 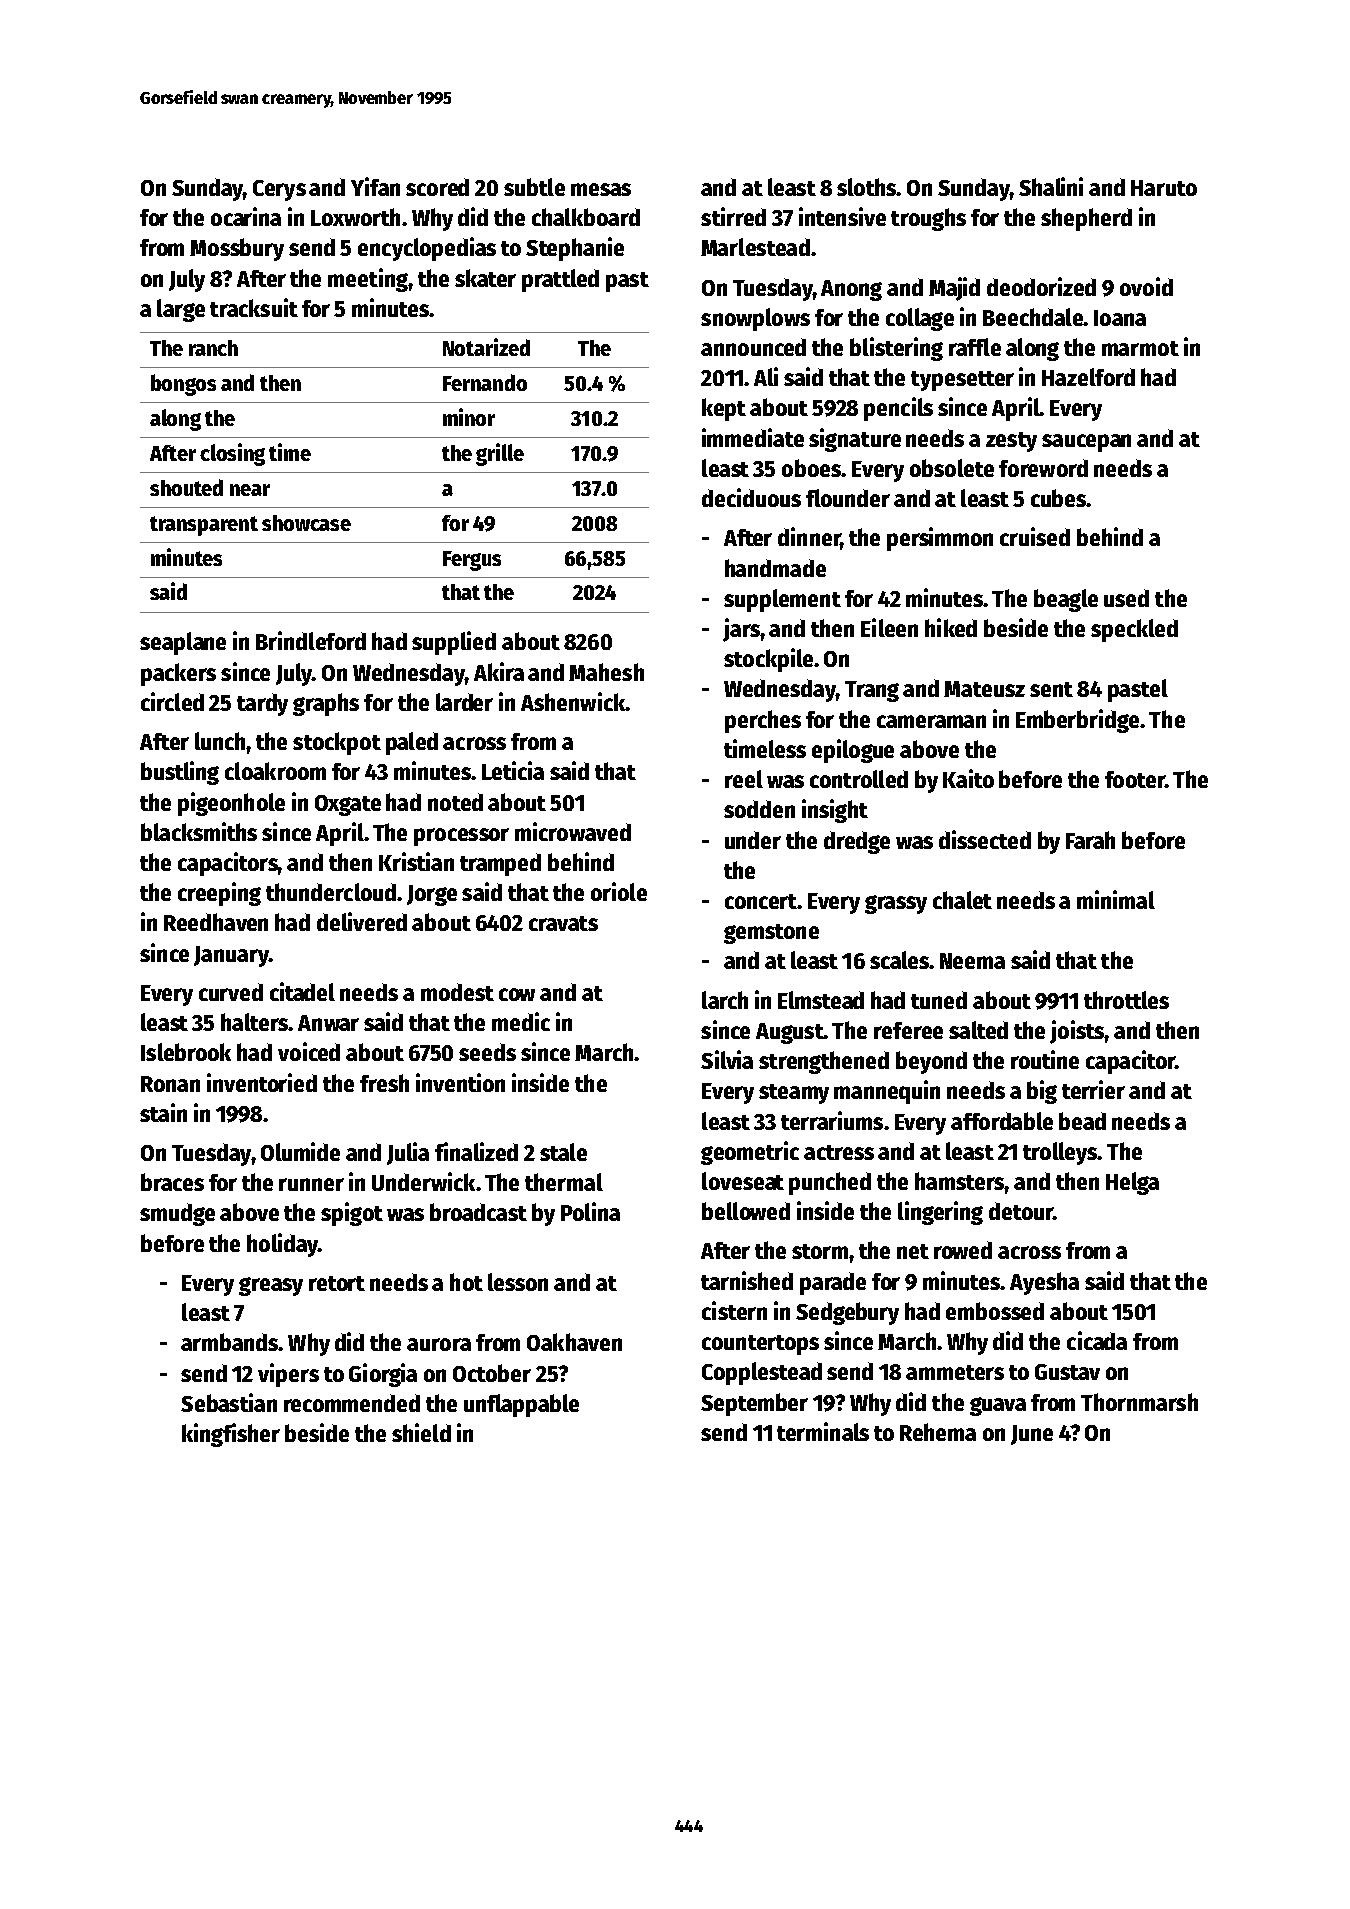 What do you see at coordinates (601, 189) in the document?
I see `mesas` at bounding box center [601, 189].
